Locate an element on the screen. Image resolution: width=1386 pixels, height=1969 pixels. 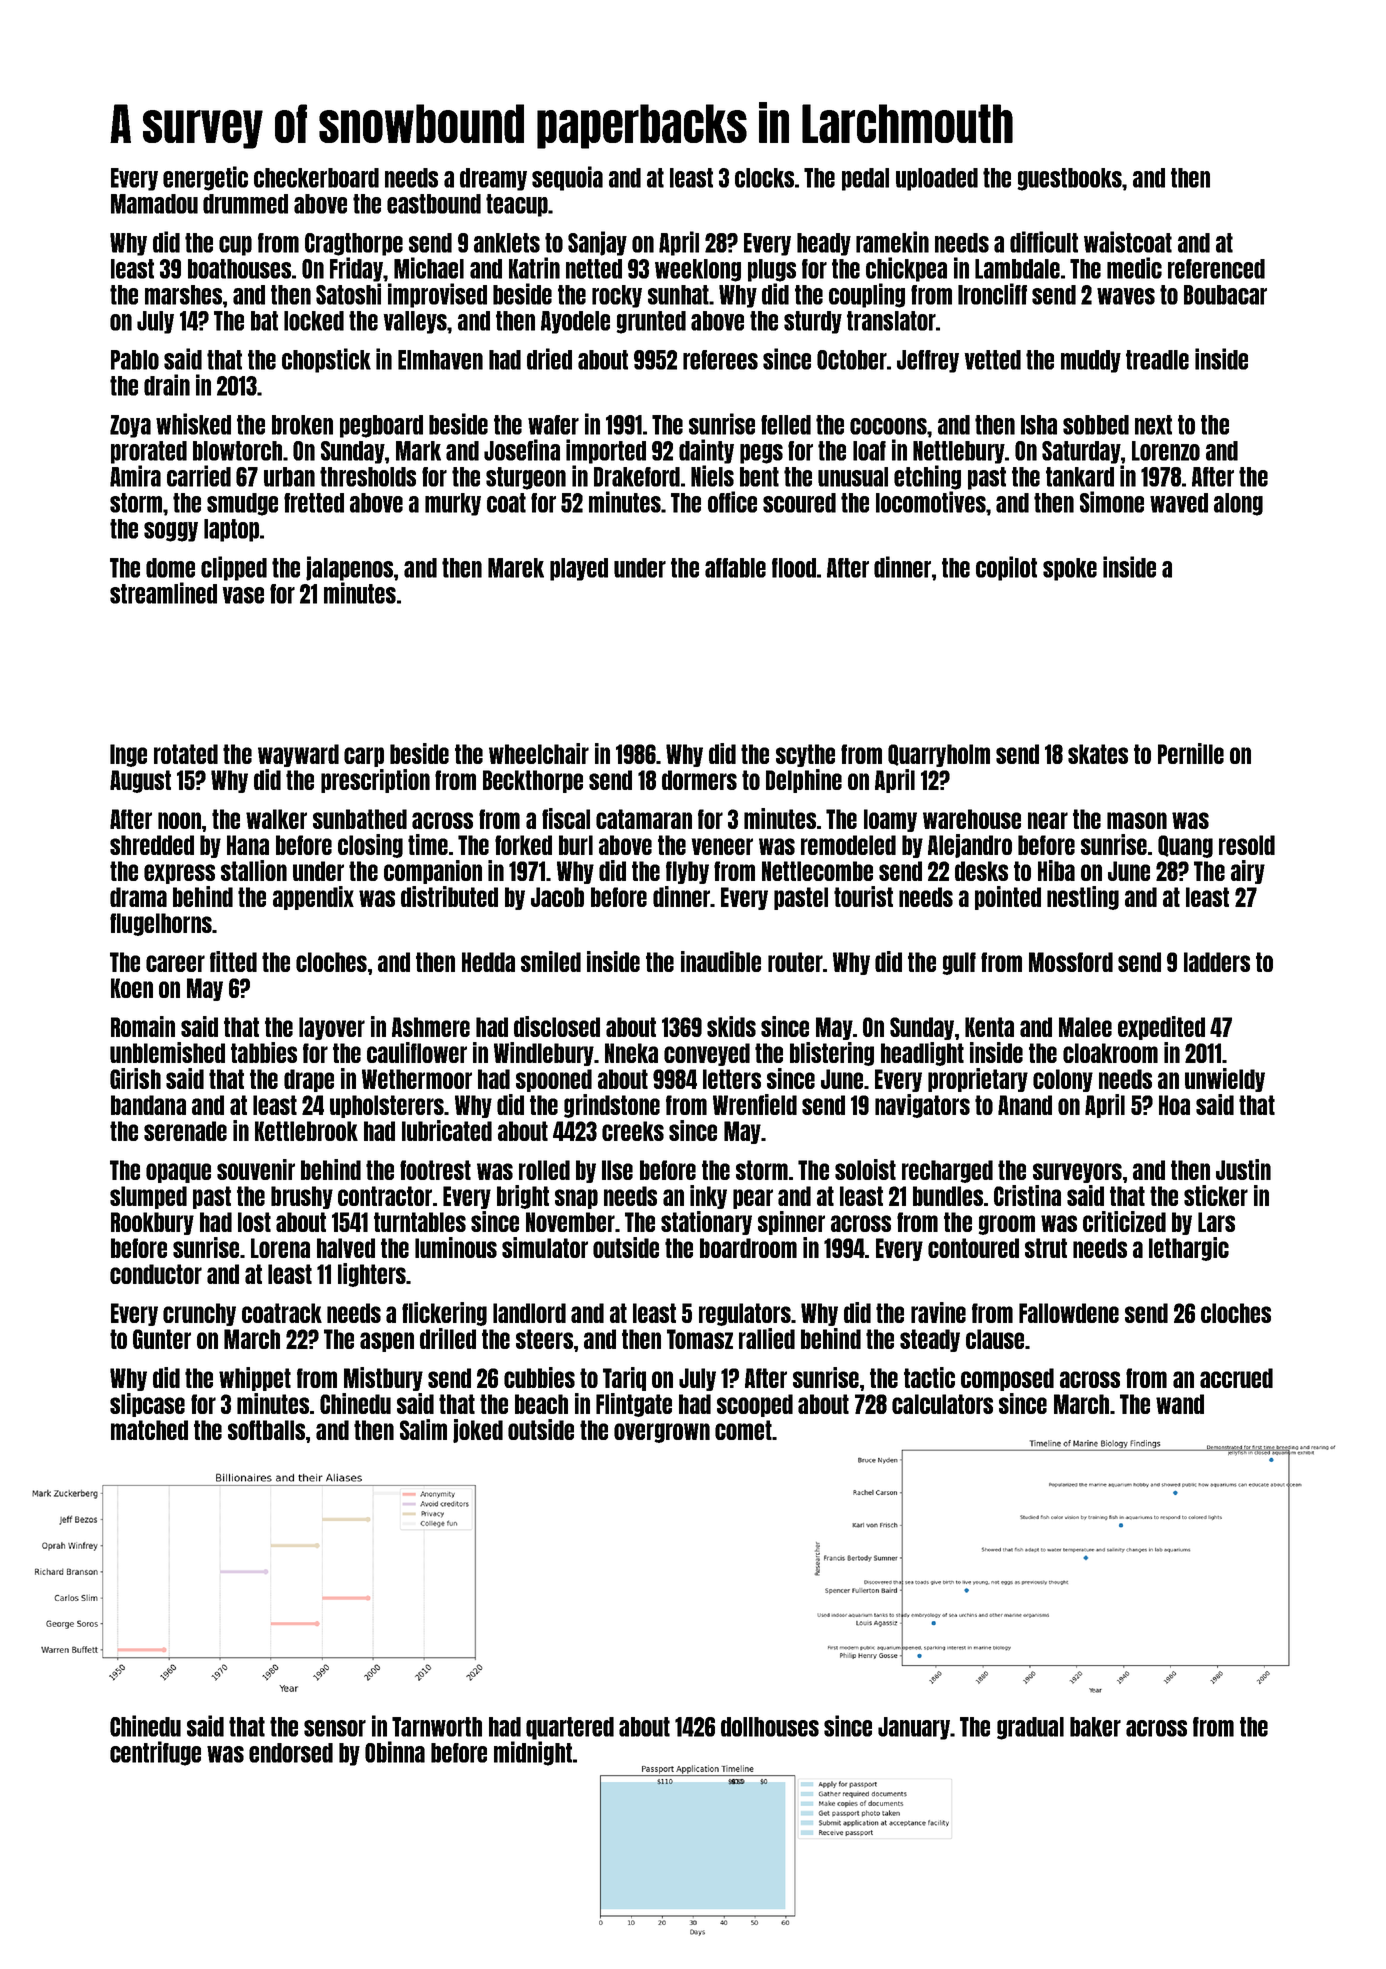
waves is located at coordinates (1126, 296).
